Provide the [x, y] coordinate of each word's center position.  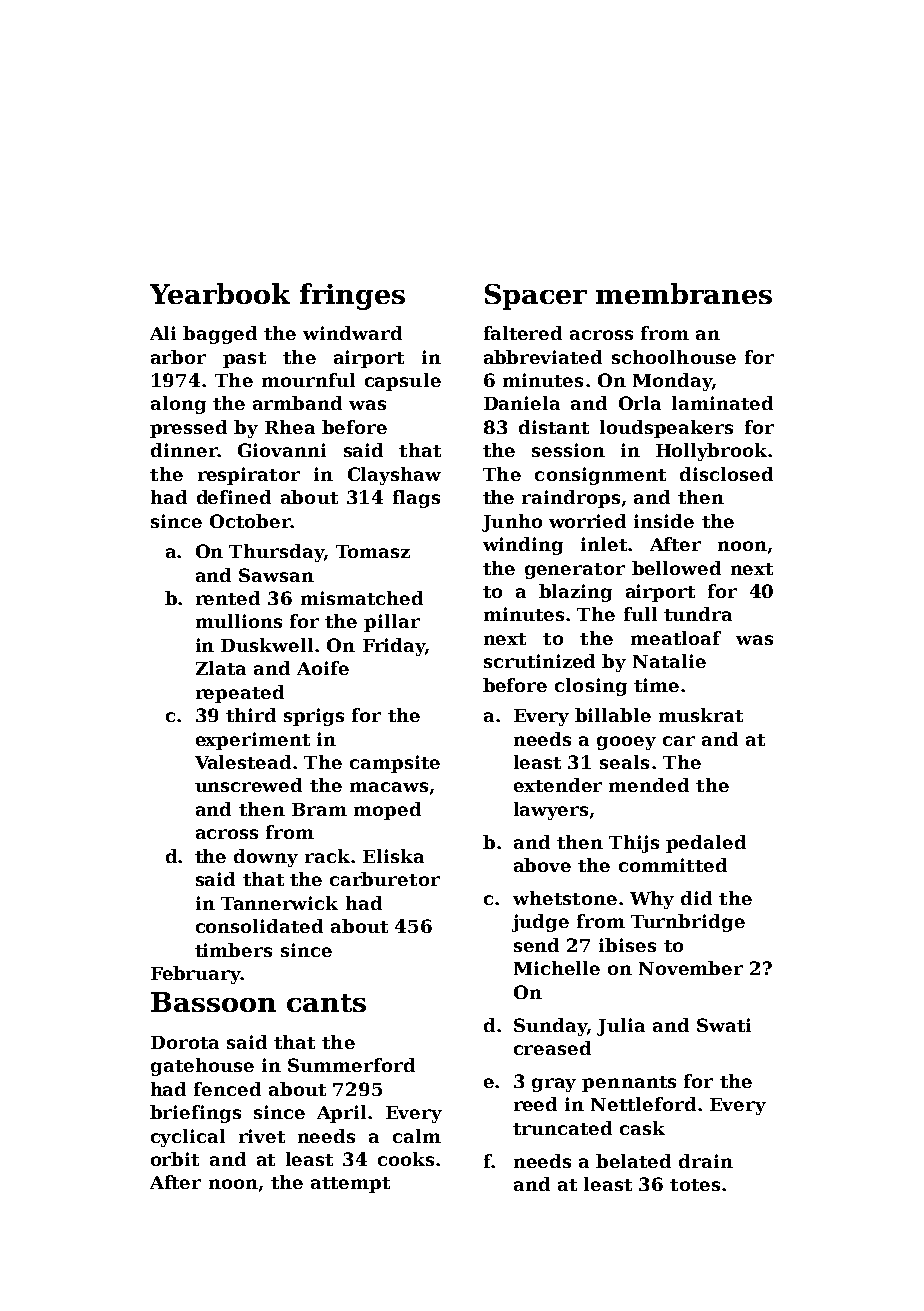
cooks [406, 1159]
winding [523, 546]
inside [664, 521]
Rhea [290, 427]
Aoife [323, 668]
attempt [350, 1185]
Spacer [536, 297]
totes [695, 1185]
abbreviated [543, 357]
